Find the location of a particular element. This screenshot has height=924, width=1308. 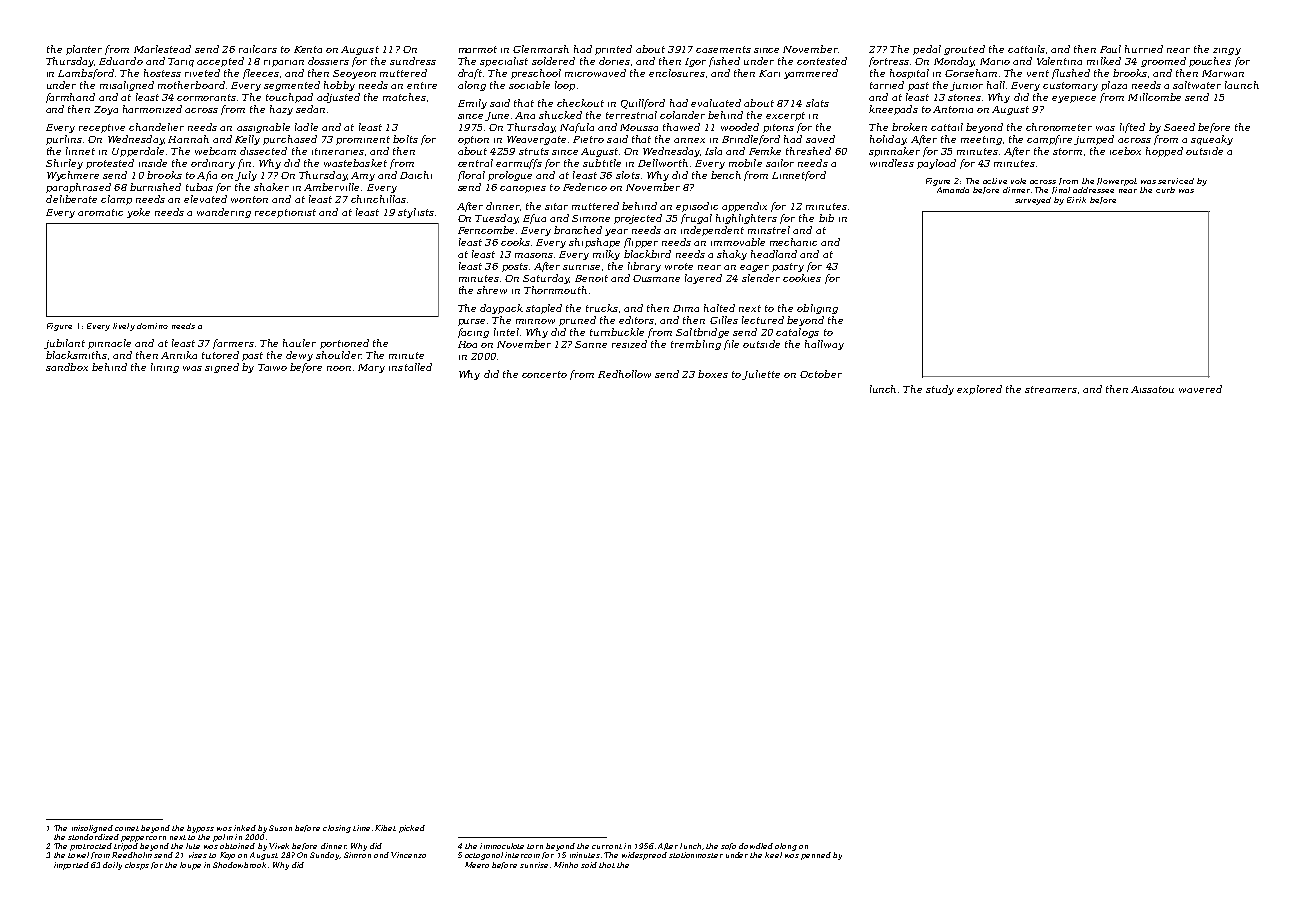

keel is located at coordinates (773, 855).
